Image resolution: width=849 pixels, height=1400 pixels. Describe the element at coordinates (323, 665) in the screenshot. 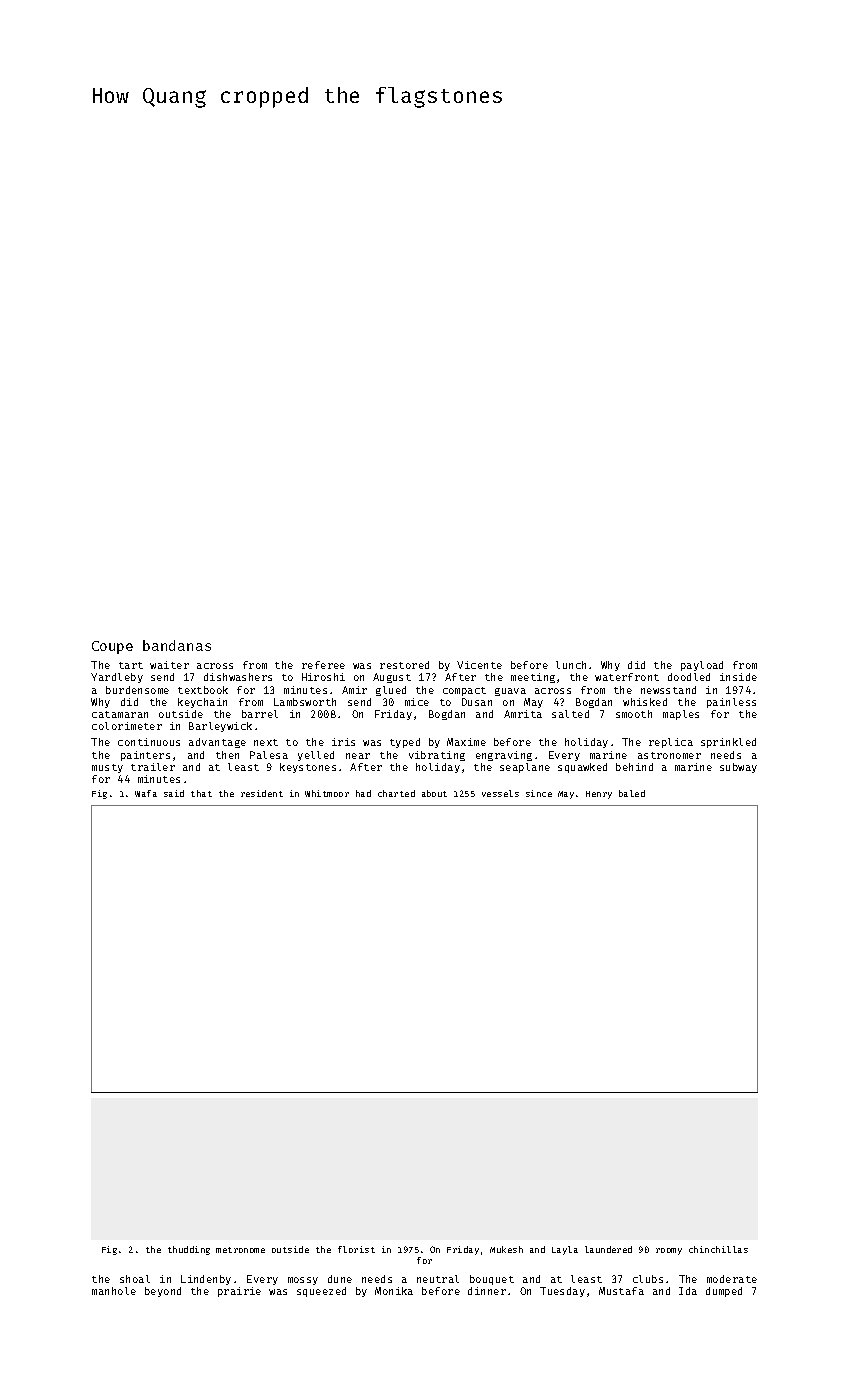

I see `referee` at that location.
